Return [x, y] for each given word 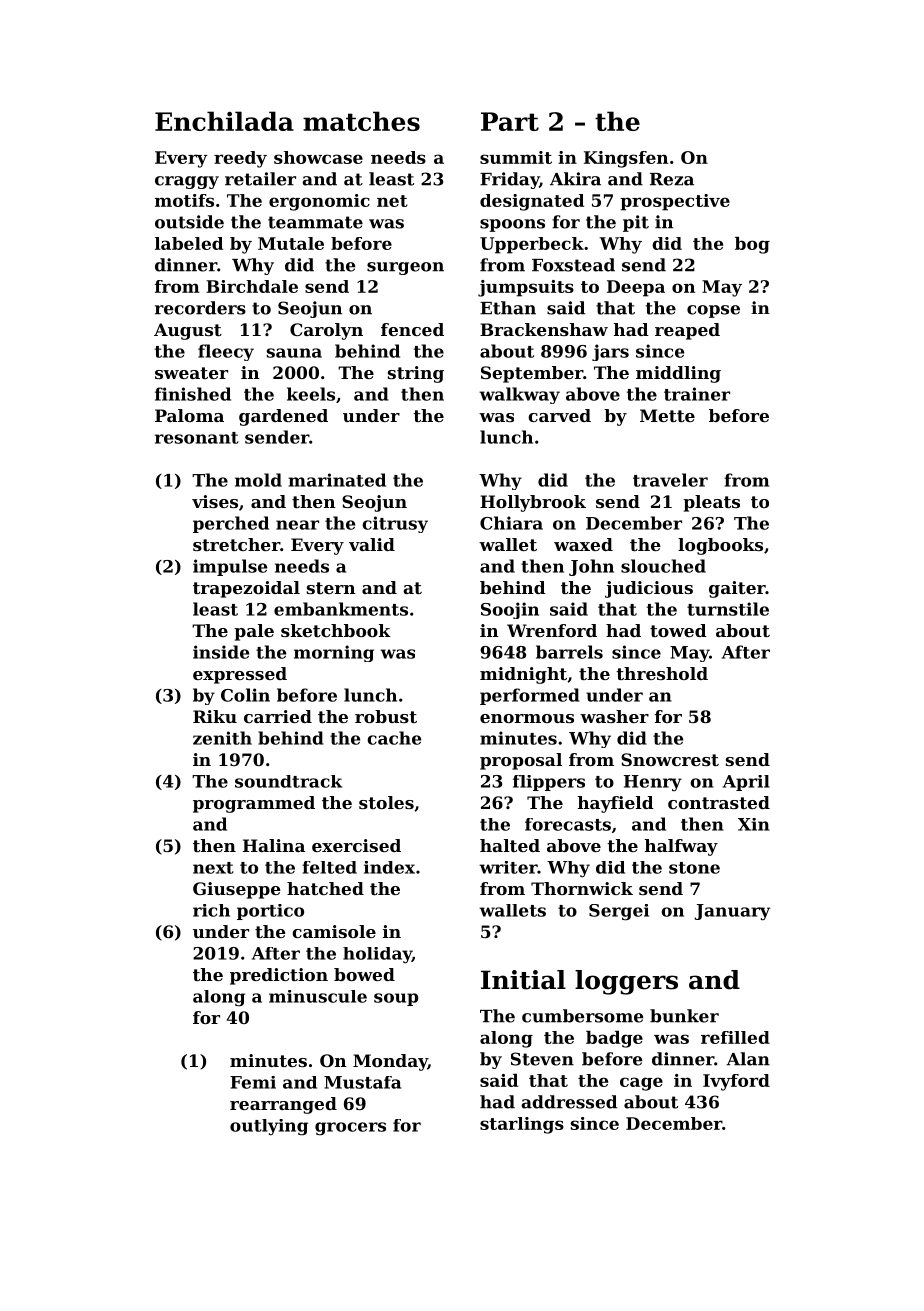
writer [508, 867]
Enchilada [224, 121]
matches [361, 121]
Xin [754, 824]
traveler [670, 480]
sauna [294, 353]
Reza [672, 179]
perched [231, 524]
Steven [542, 1059]
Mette [667, 415]
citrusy [395, 524]
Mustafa [362, 1082]
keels [311, 394]
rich [211, 910]
